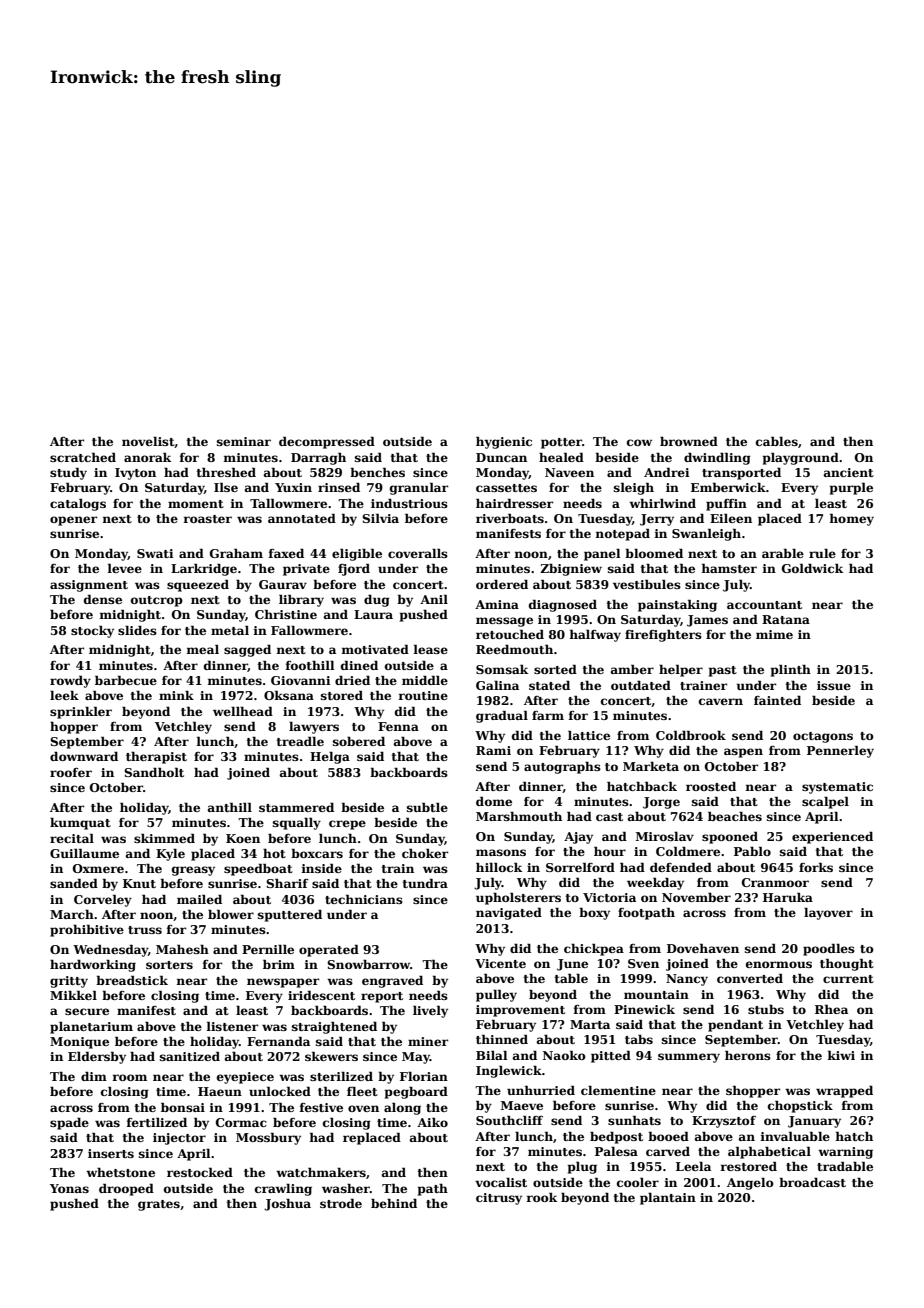 This page has width=924, height=1308. Describe the element at coordinates (179, 1139) in the page. I see `injector` at that location.
